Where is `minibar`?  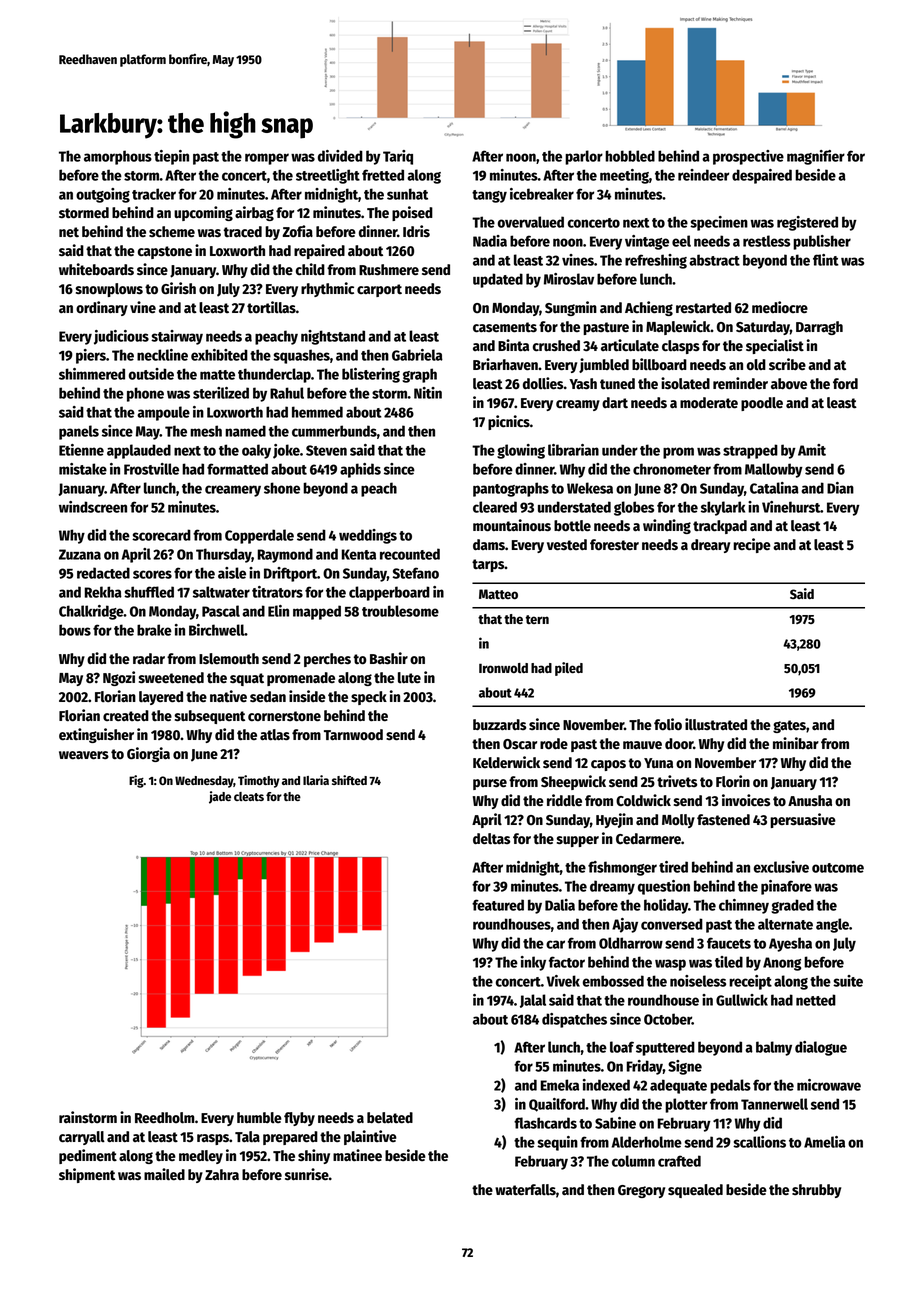
minibar is located at coordinates (796, 743).
